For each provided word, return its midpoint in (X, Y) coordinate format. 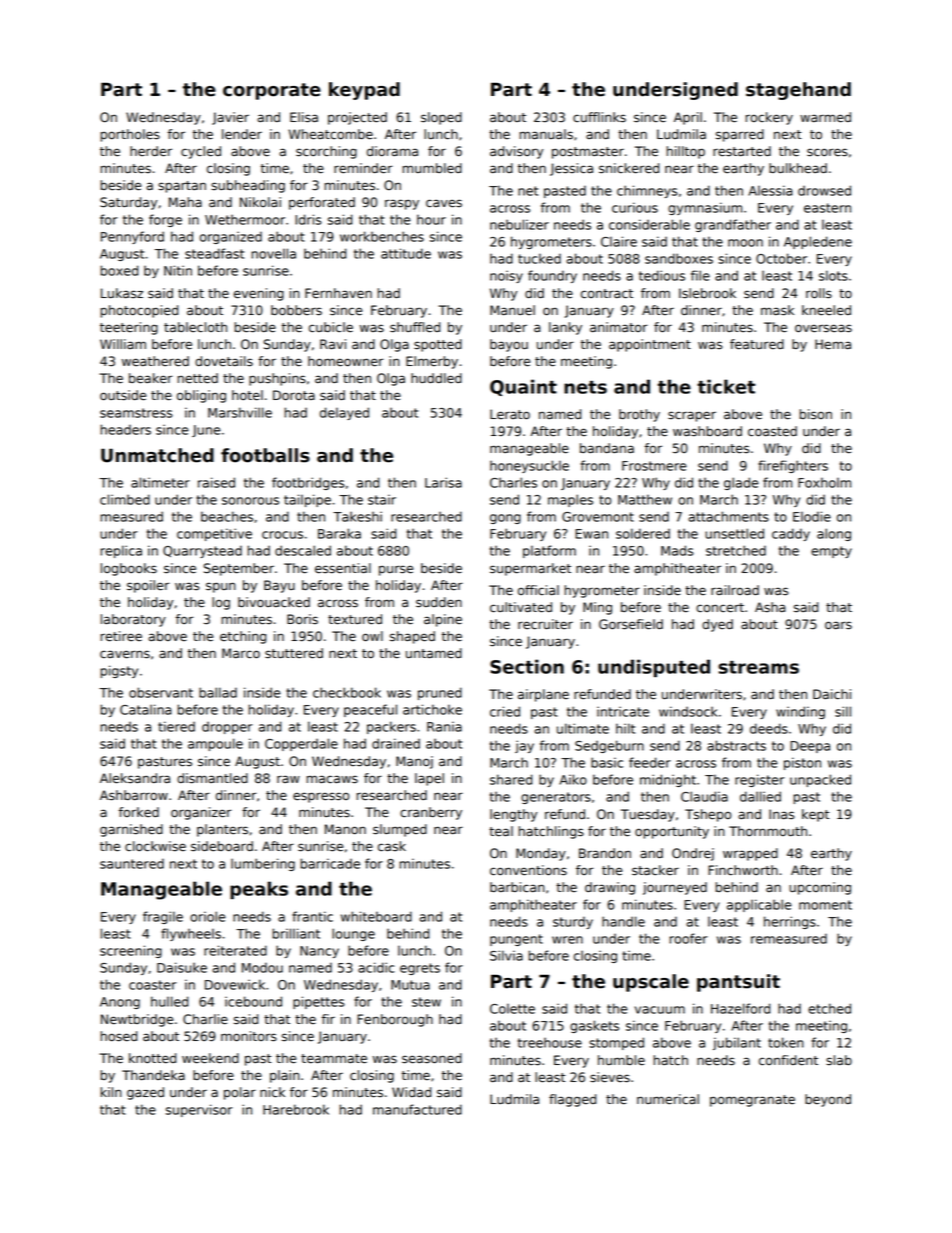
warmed (825, 117)
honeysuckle (529, 466)
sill (843, 711)
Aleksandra (135, 778)
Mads (677, 550)
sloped (441, 118)
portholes (130, 135)
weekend (210, 1058)
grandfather (733, 225)
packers (391, 727)
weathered (155, 361)
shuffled (415, 327)
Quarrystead (202, 551)
